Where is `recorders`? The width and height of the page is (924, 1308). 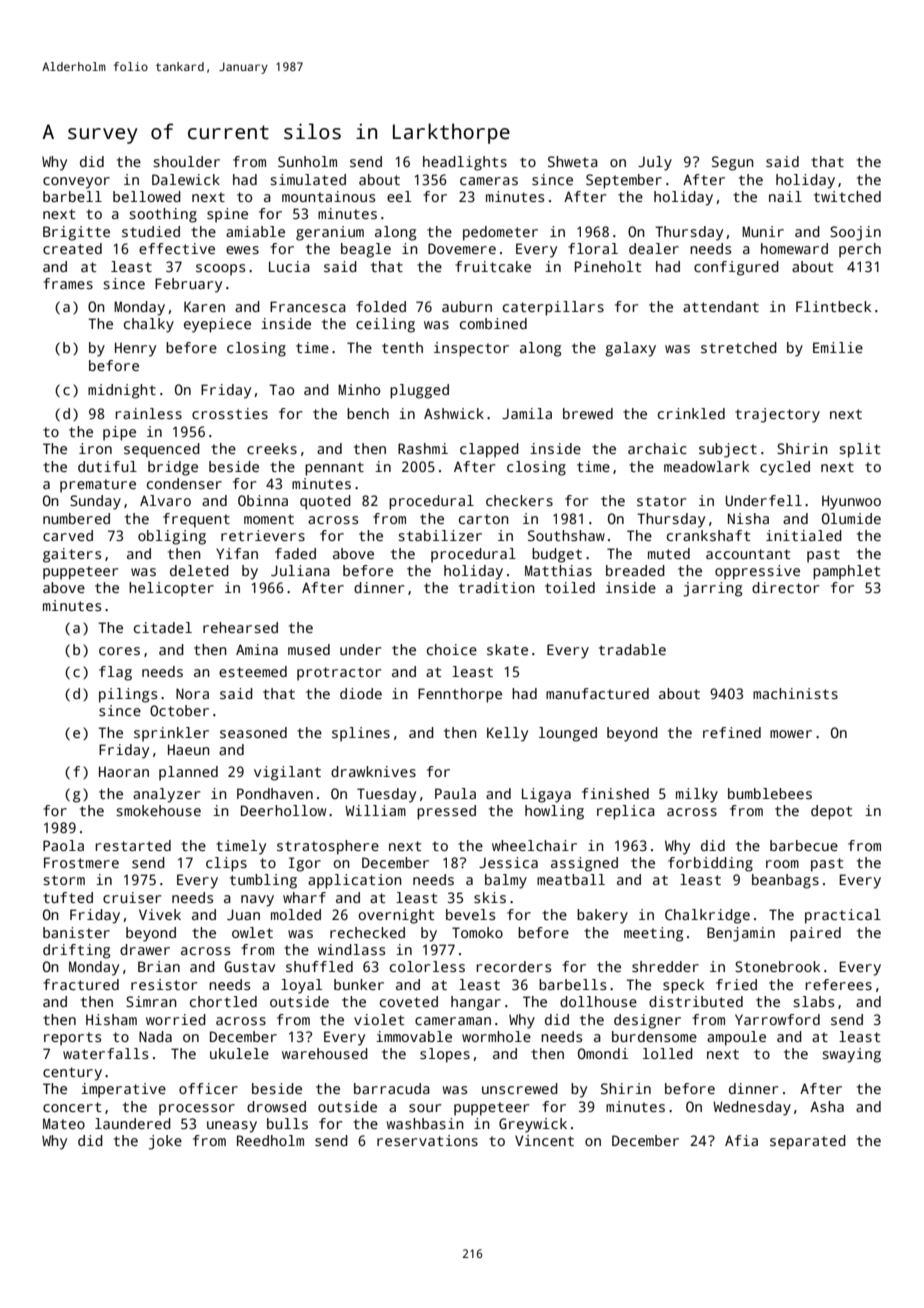
recorders is located at coordinates (513, 966).
